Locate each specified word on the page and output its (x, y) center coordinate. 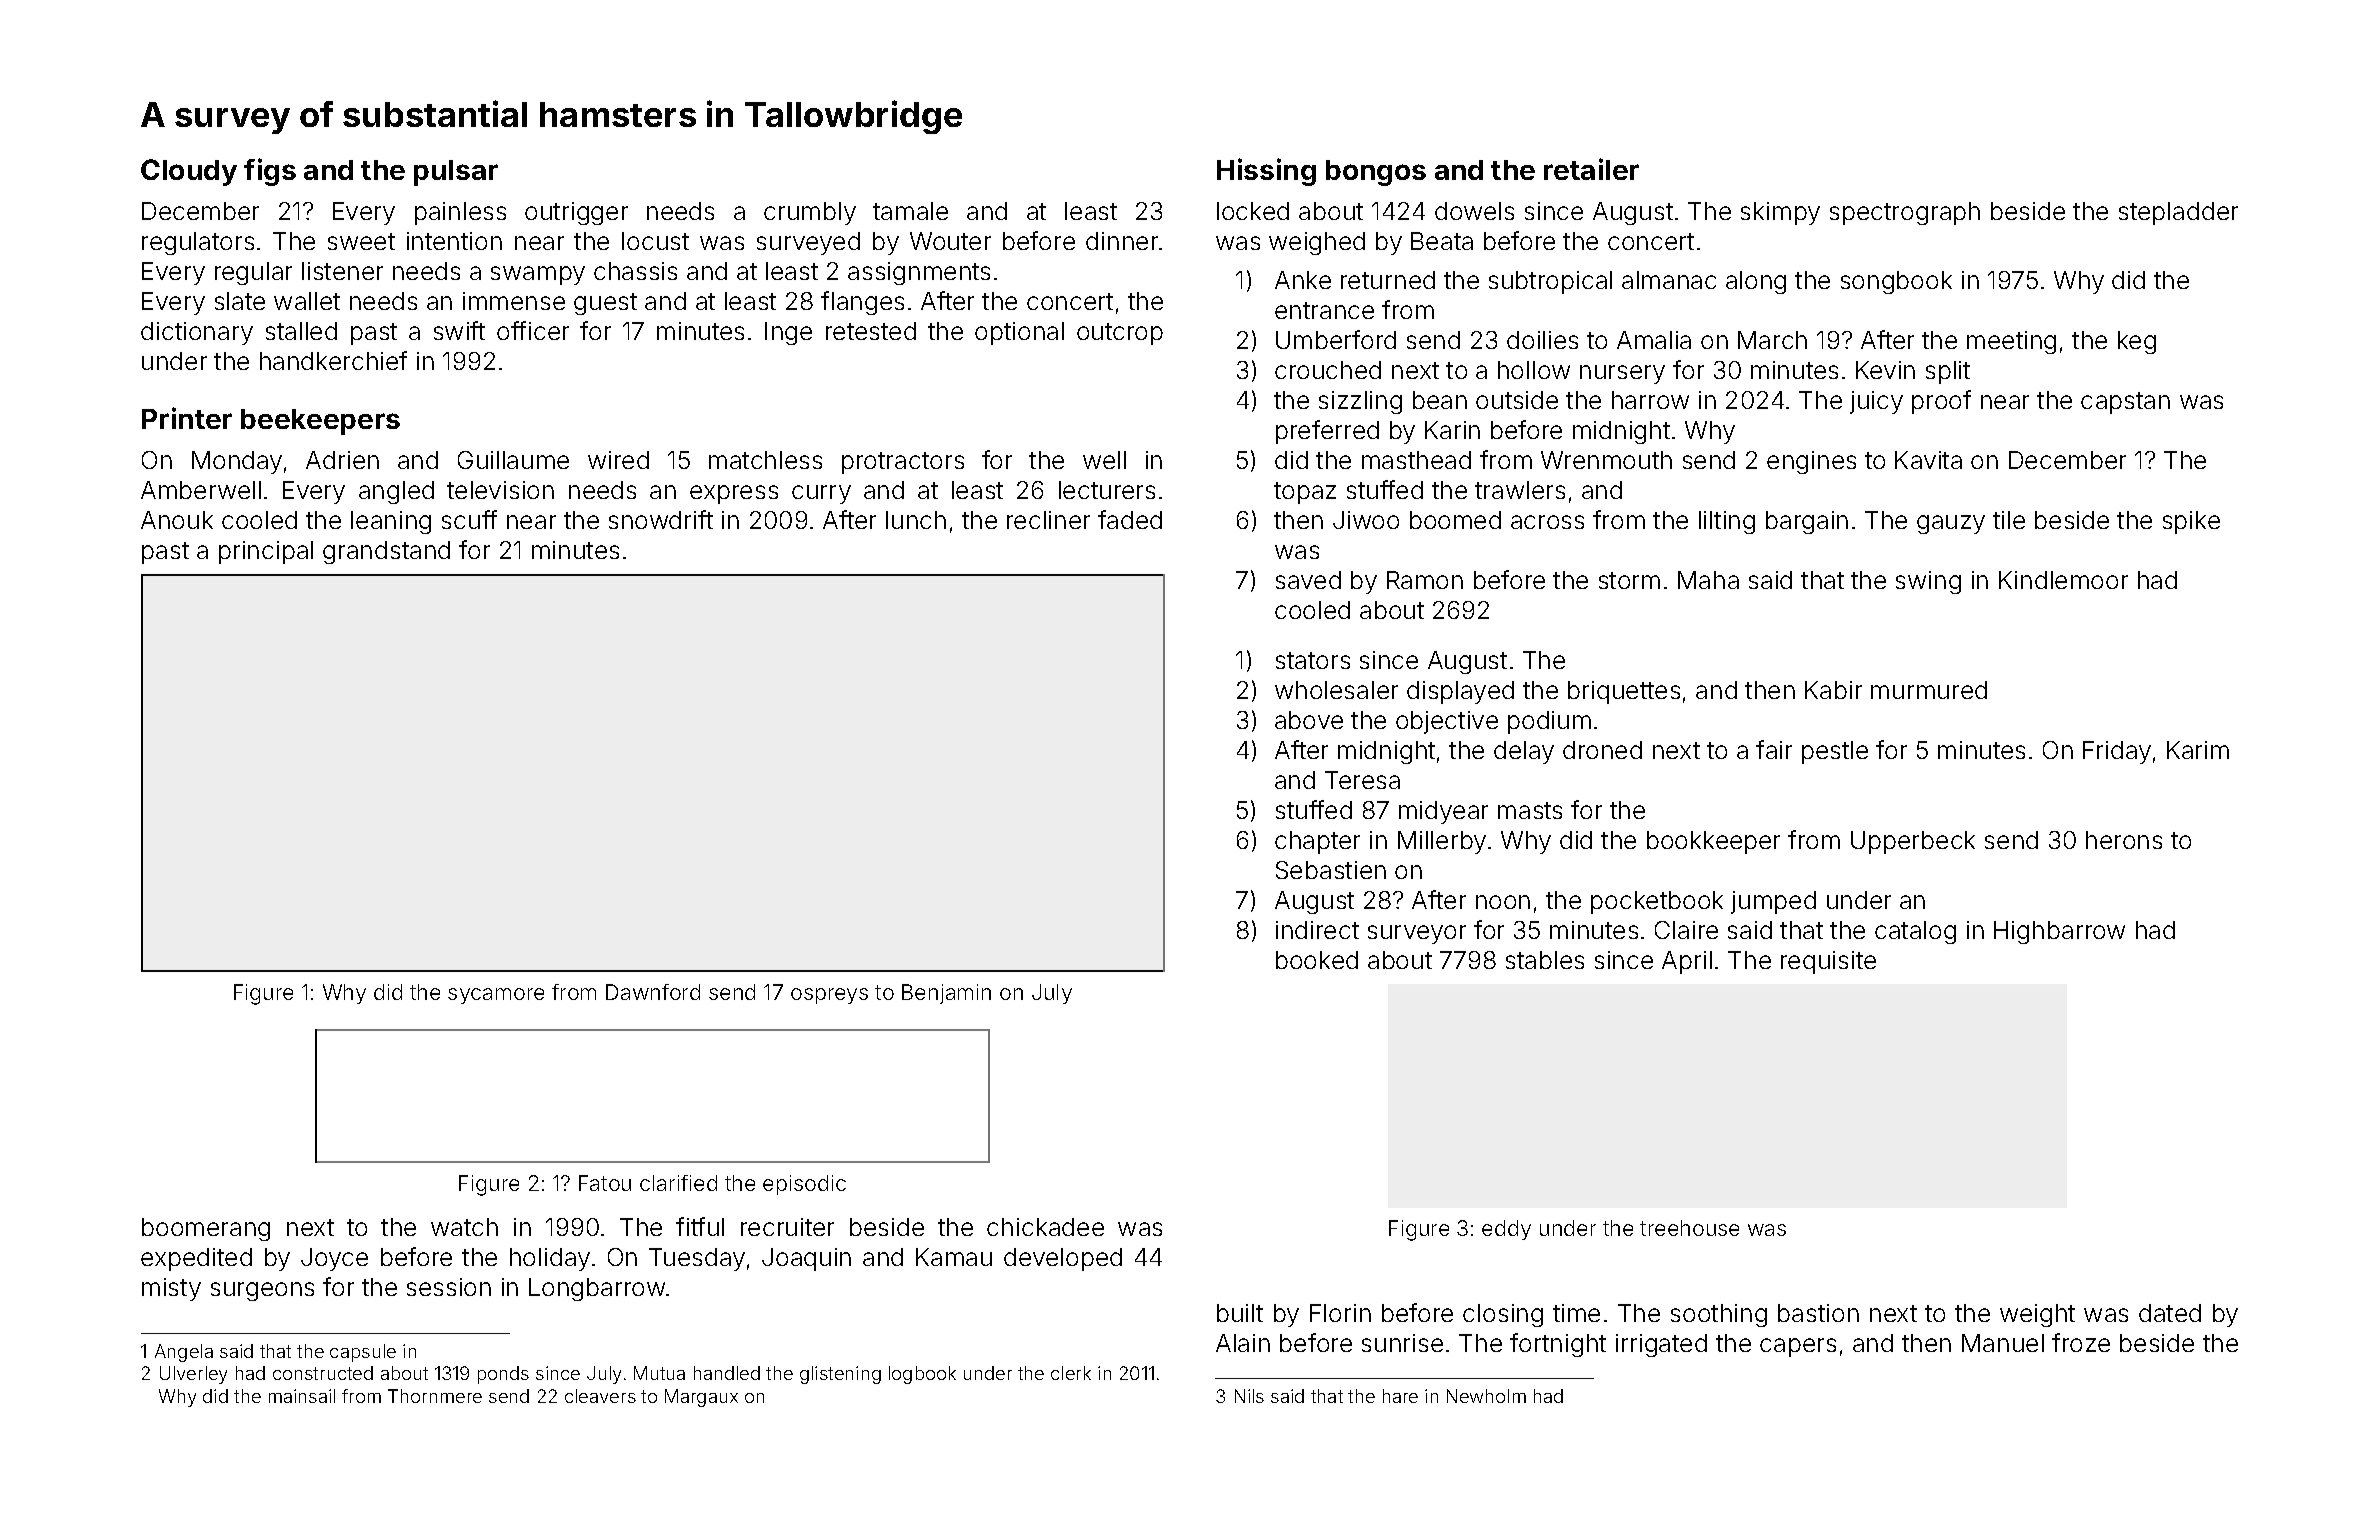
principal (266, 552)
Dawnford (653, 992)
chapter (1317, 842)
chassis (635, 271)
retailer (1591, 169)
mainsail (302, 1396)
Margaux (701, 1398)
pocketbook (1657, 902)
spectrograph (1905, 213)
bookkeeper (1713, 842)
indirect (1317, 930)
